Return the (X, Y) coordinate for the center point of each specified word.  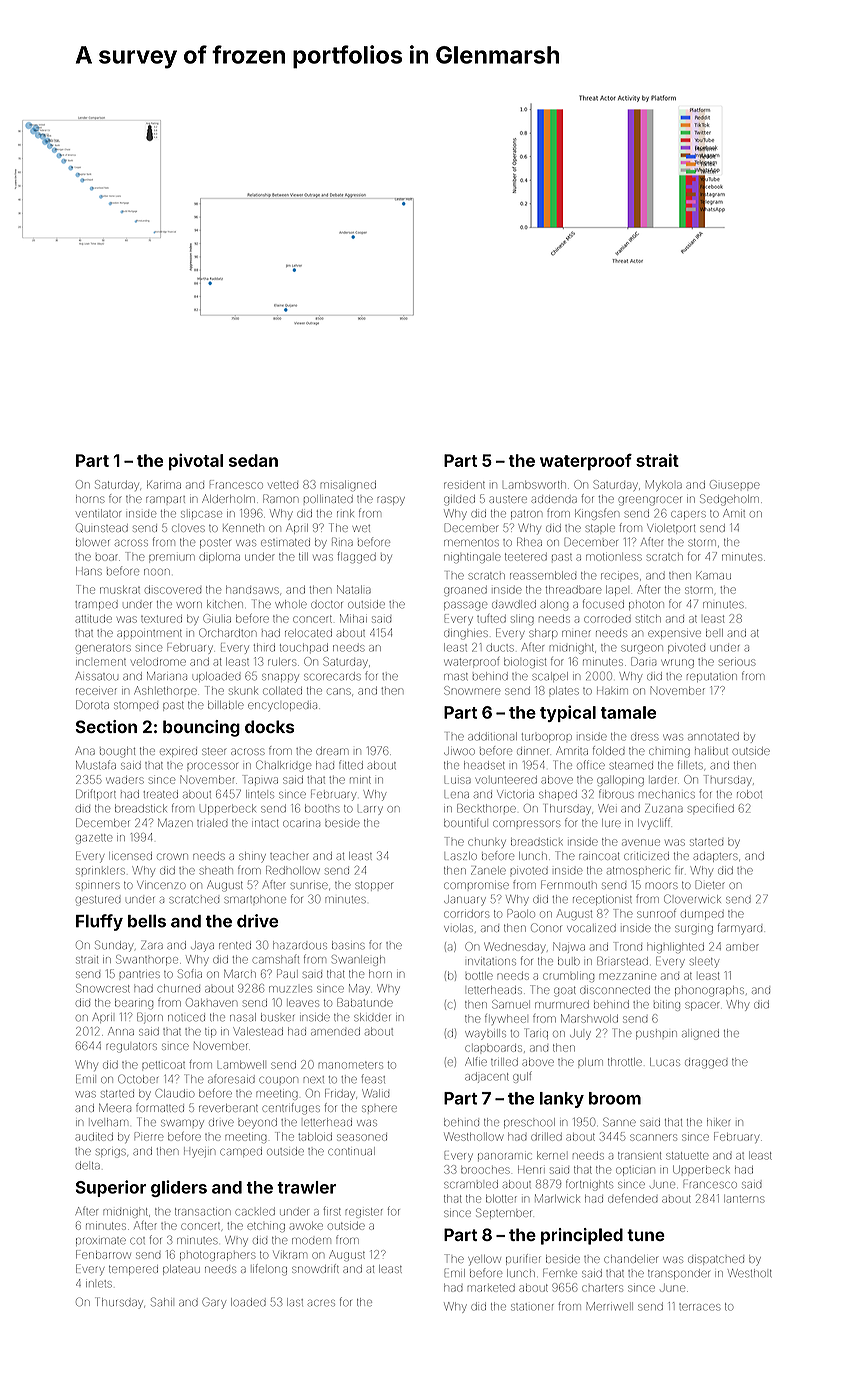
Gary (214, 1303)
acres (321, 1303)
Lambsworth (534, 485)
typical (568, 713)
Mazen (175, 822)
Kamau (713, 575)
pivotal (196, 462)
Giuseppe (735, 484)
